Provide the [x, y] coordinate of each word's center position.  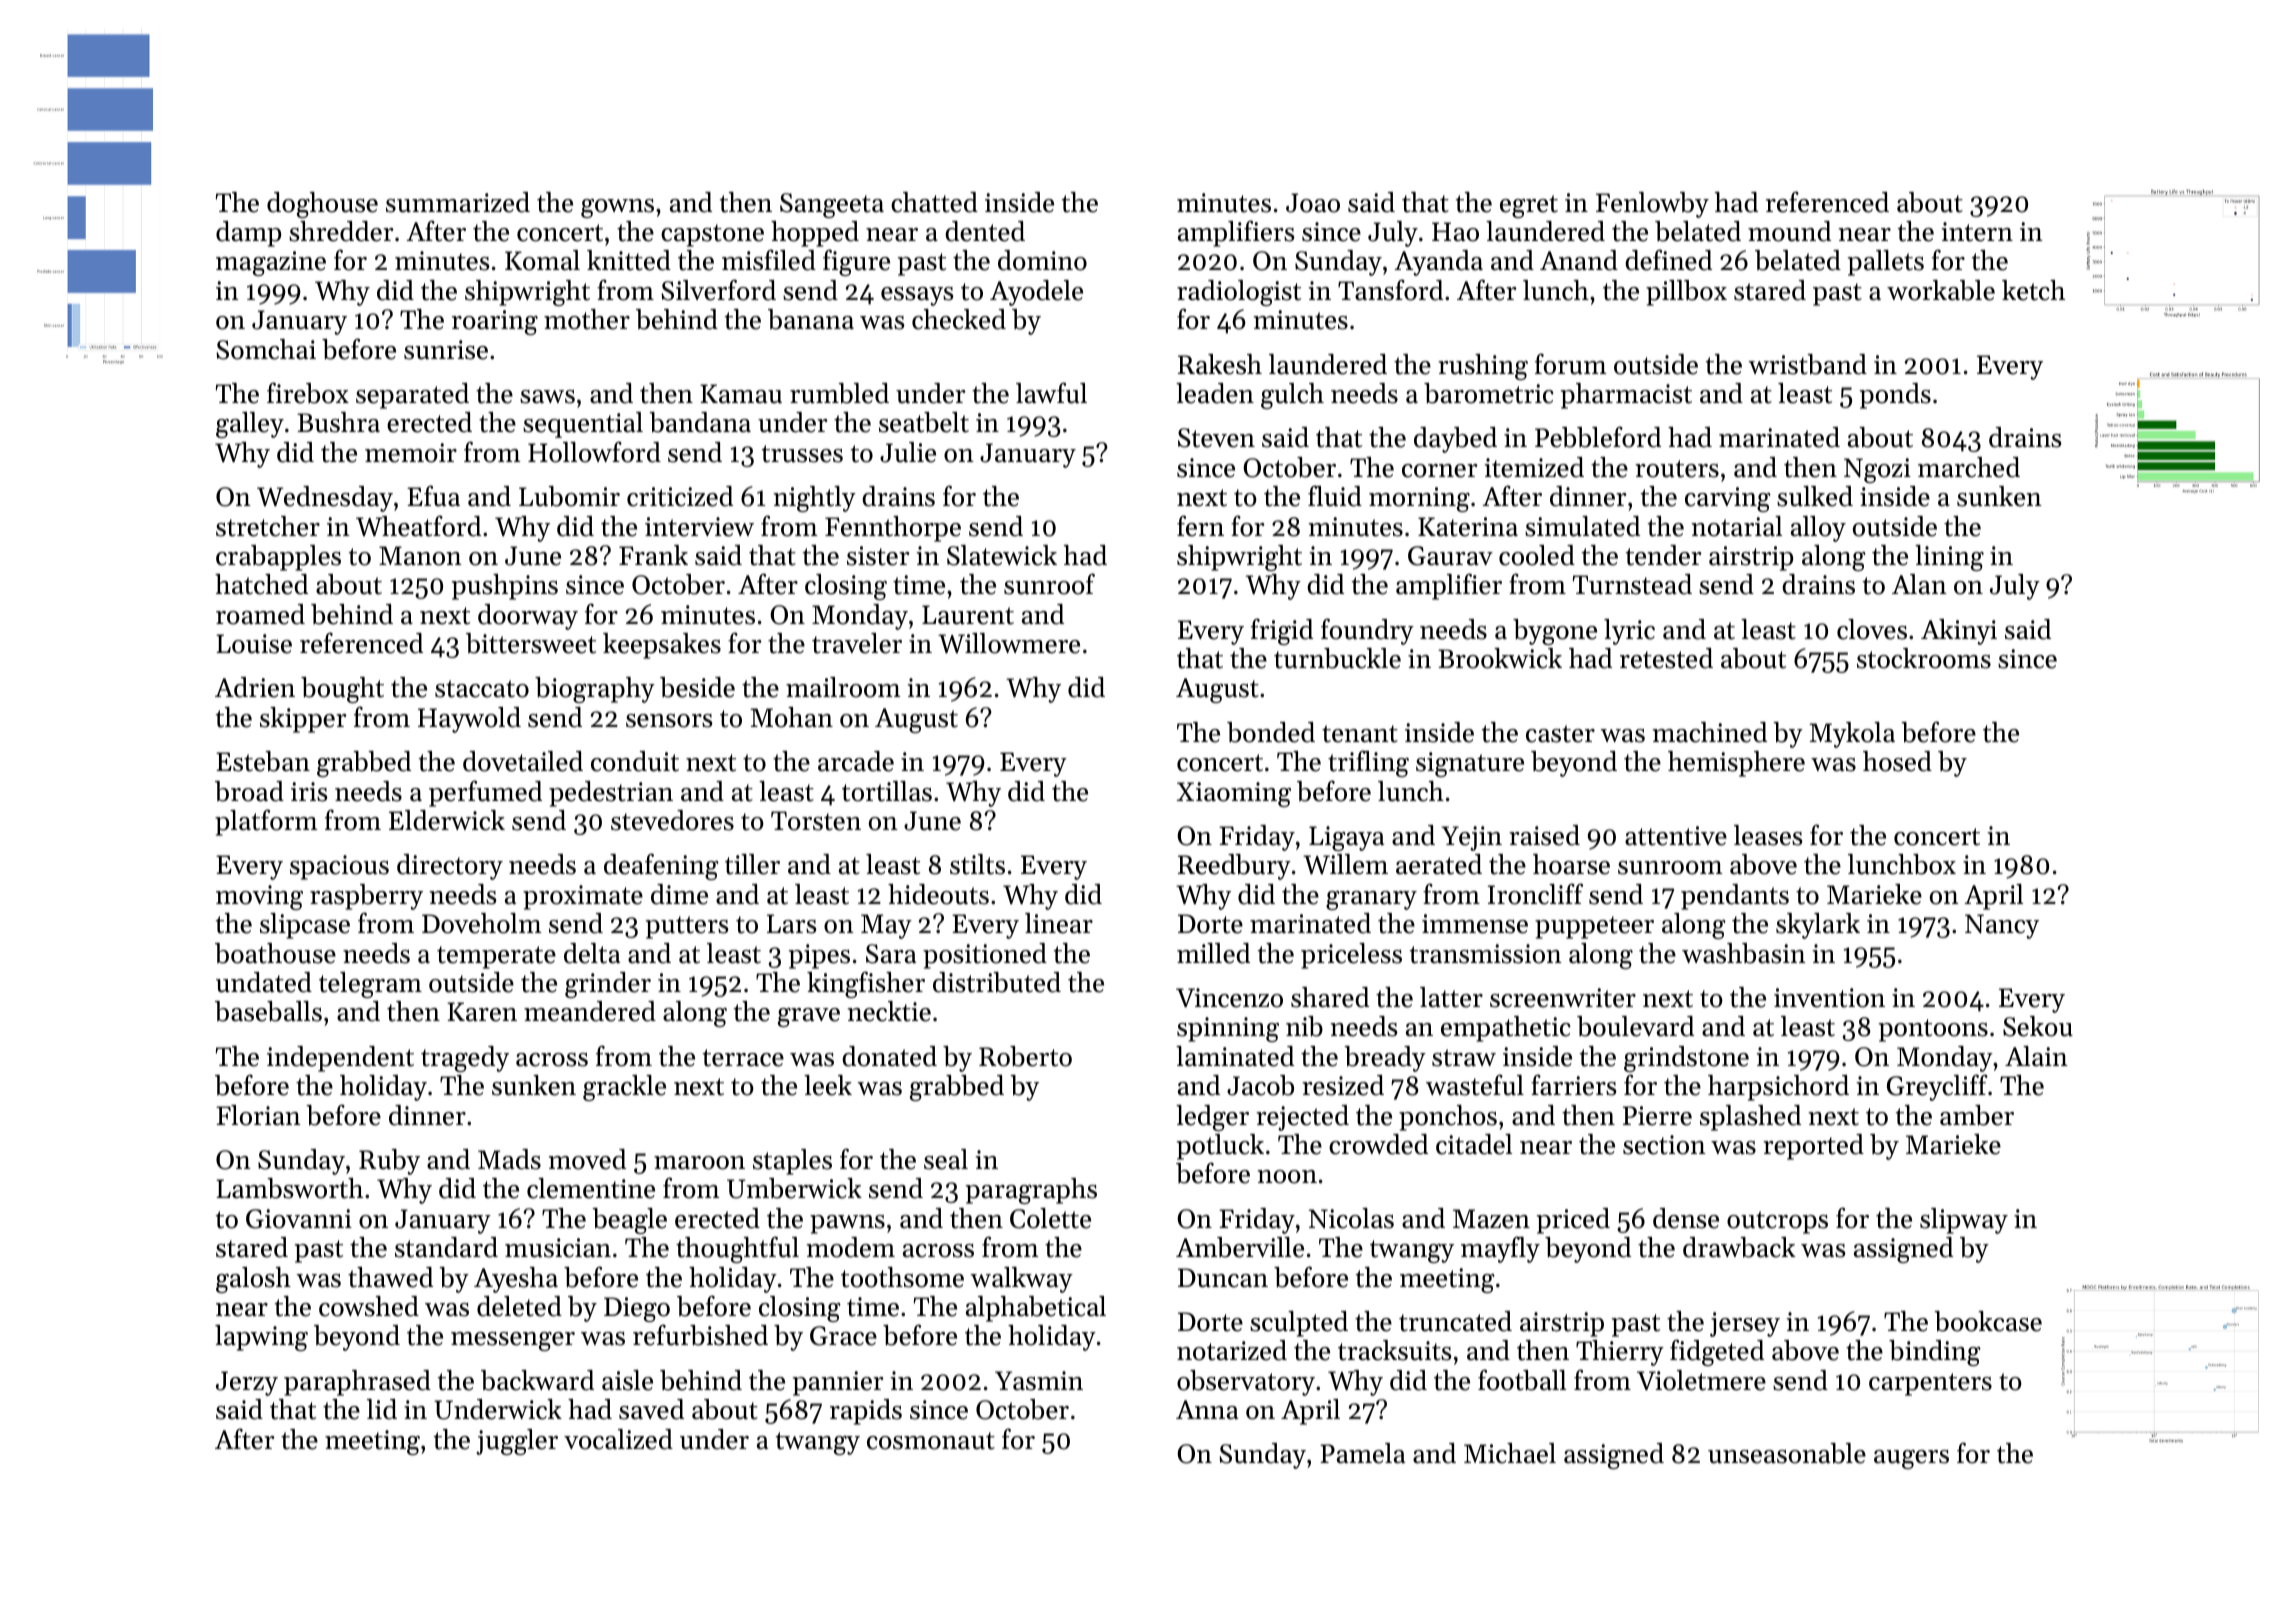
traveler [857, 643]
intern [1977, 232]
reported [1813, 1147]
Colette [1050, 1218]
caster [1560, 734]
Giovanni [299, 1219]
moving [259, 897]
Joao [1313, 203]
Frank [653, 555]
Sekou [2038, 1026]
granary [1371, 900]
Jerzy [247, 1383]
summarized [458, 202]
